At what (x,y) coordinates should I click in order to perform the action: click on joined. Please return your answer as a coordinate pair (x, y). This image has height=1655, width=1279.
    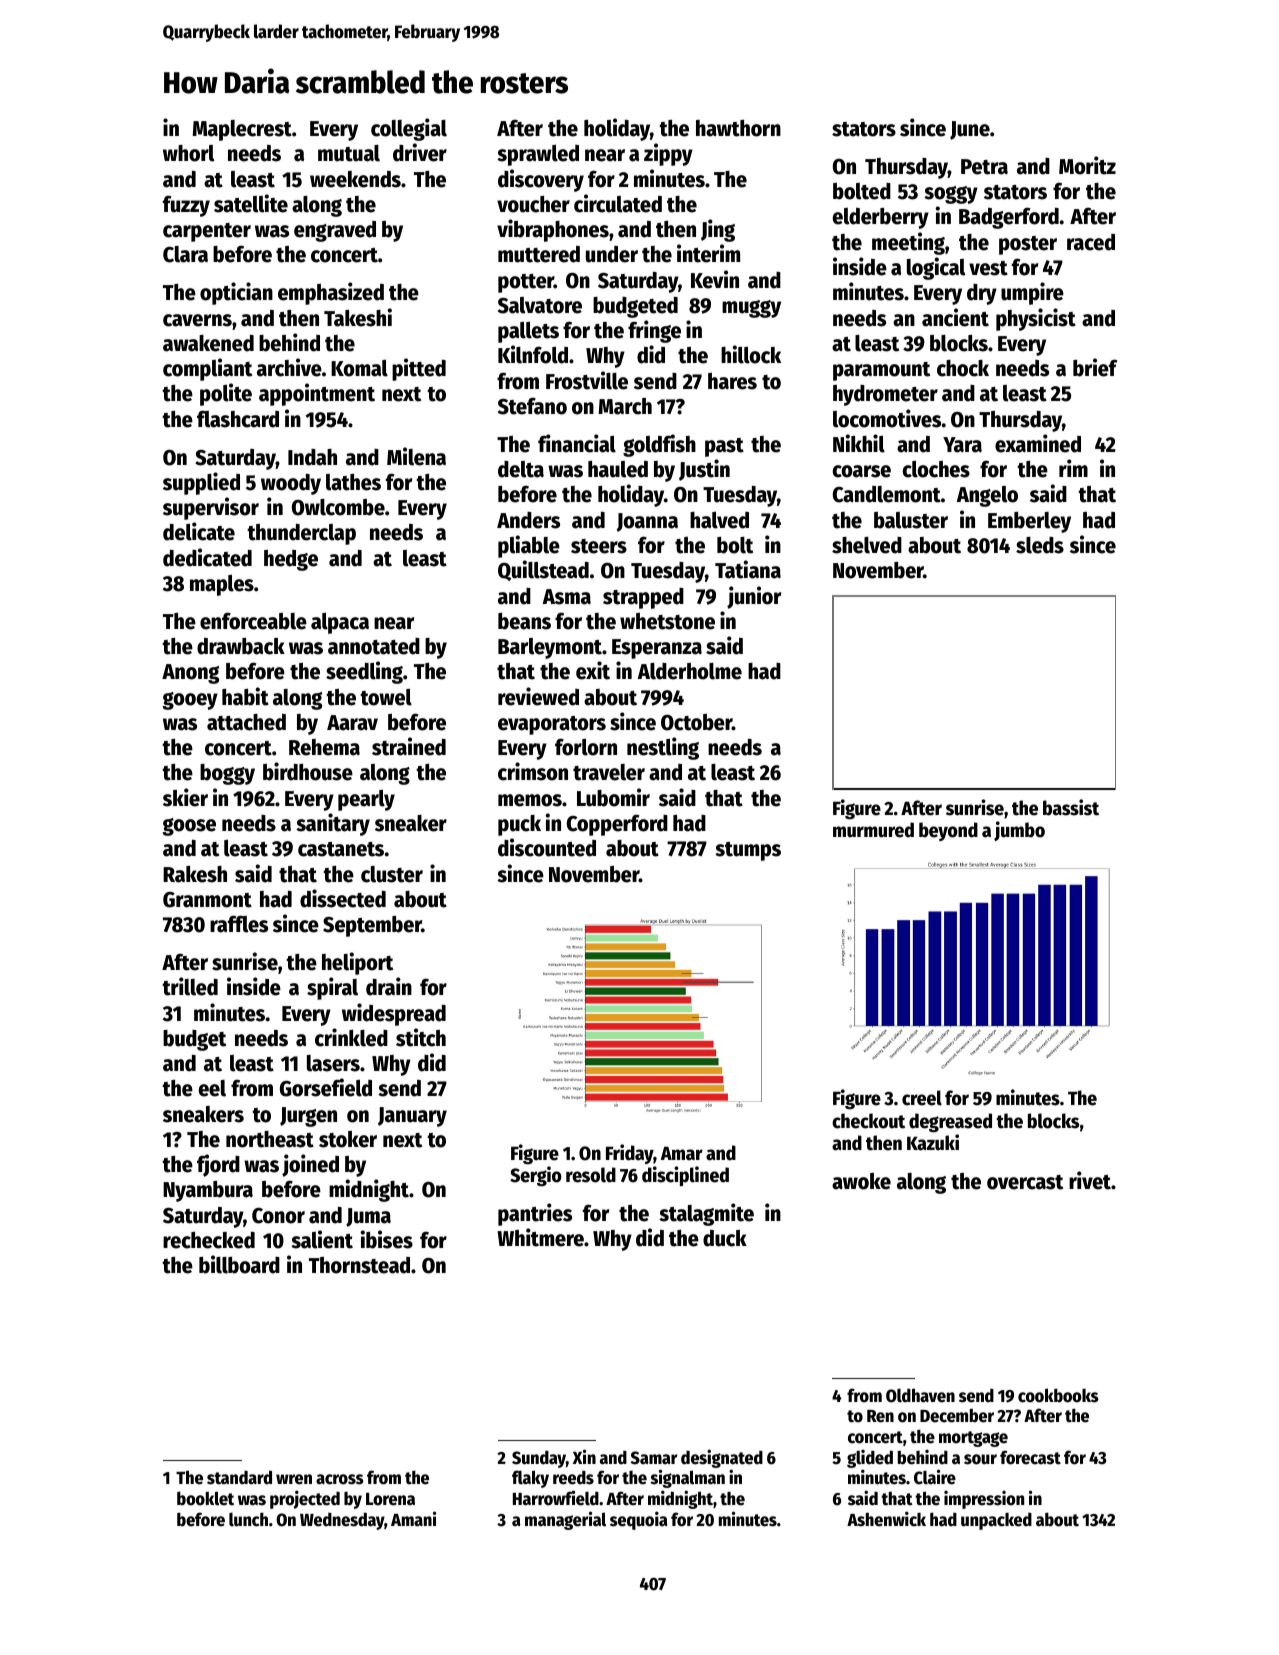
    Looking at the image, I should click on (310, 1165).
